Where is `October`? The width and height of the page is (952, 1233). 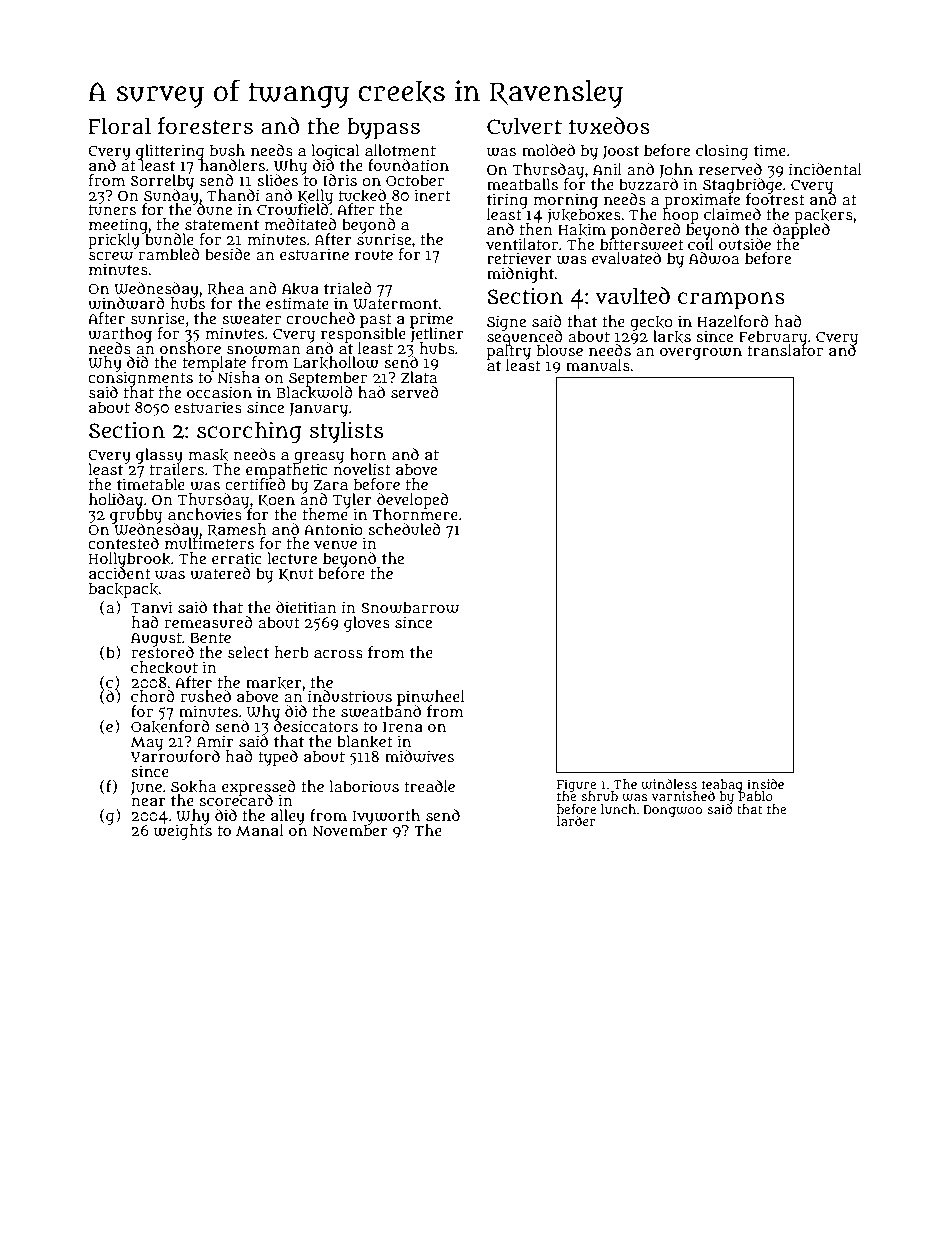
October is located at coordinates (415, 180).
